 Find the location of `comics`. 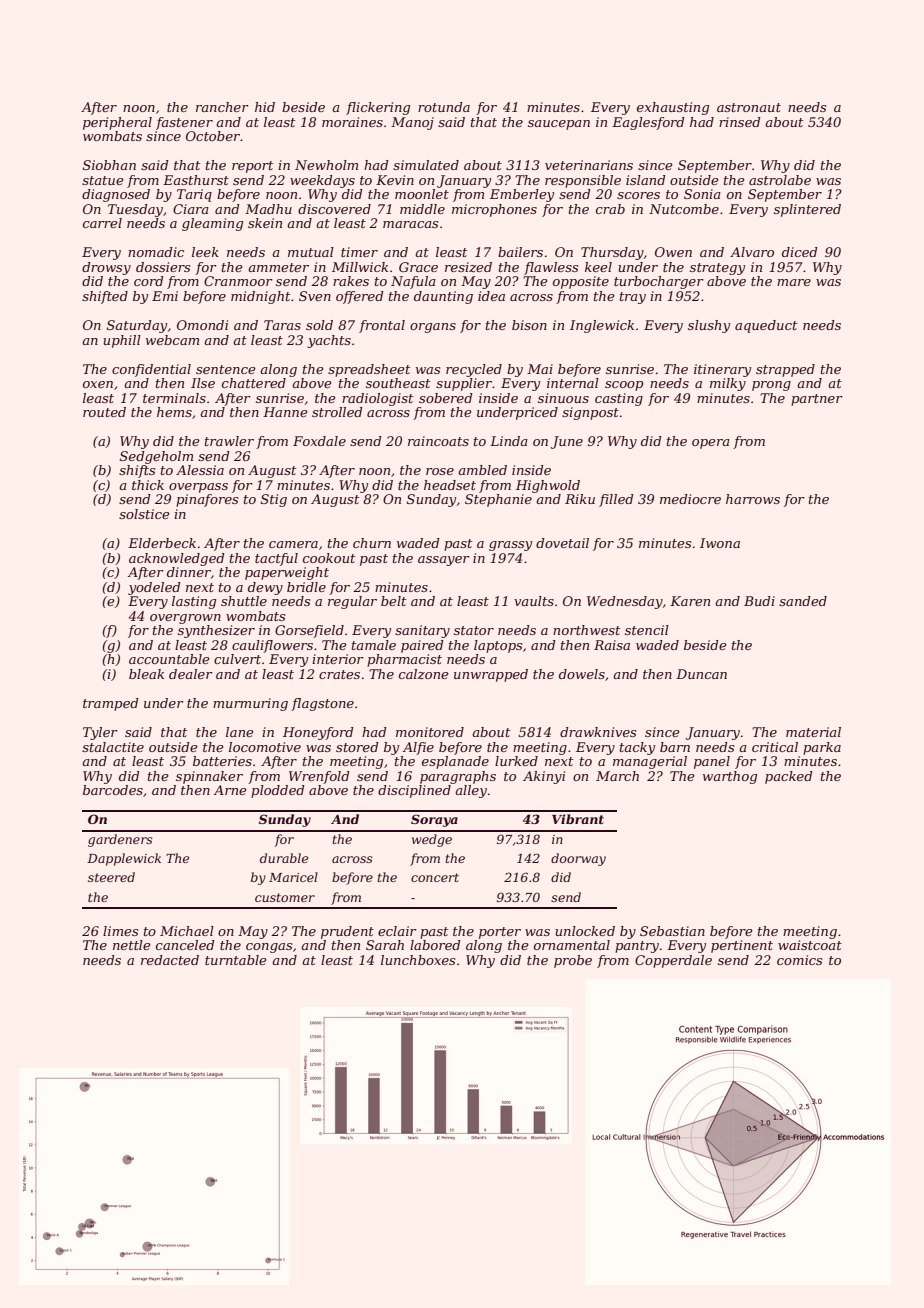

comics is located at coordinates (799, 960).
